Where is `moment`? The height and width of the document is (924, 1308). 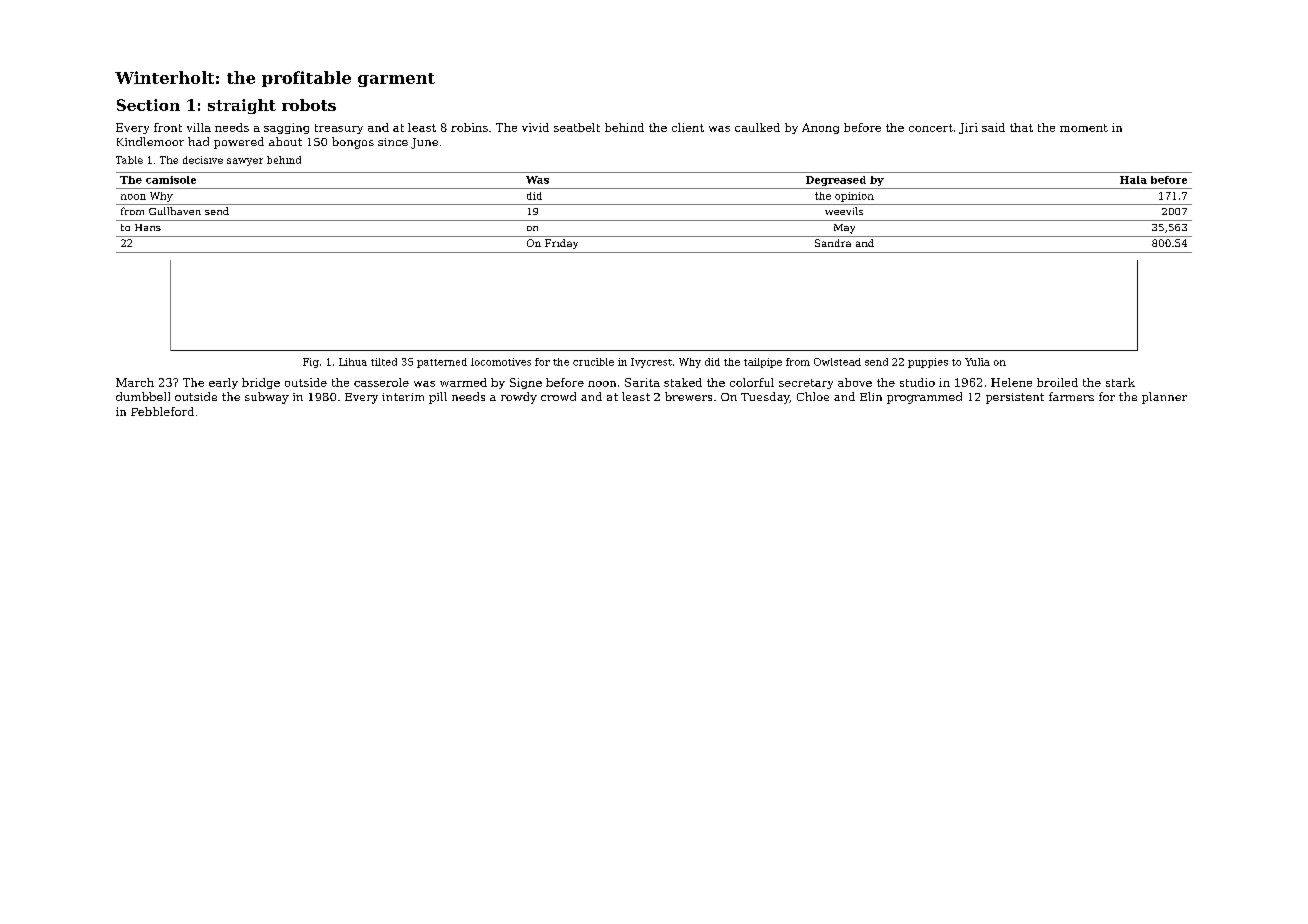
moment is located at coordinates (1084, 128).
